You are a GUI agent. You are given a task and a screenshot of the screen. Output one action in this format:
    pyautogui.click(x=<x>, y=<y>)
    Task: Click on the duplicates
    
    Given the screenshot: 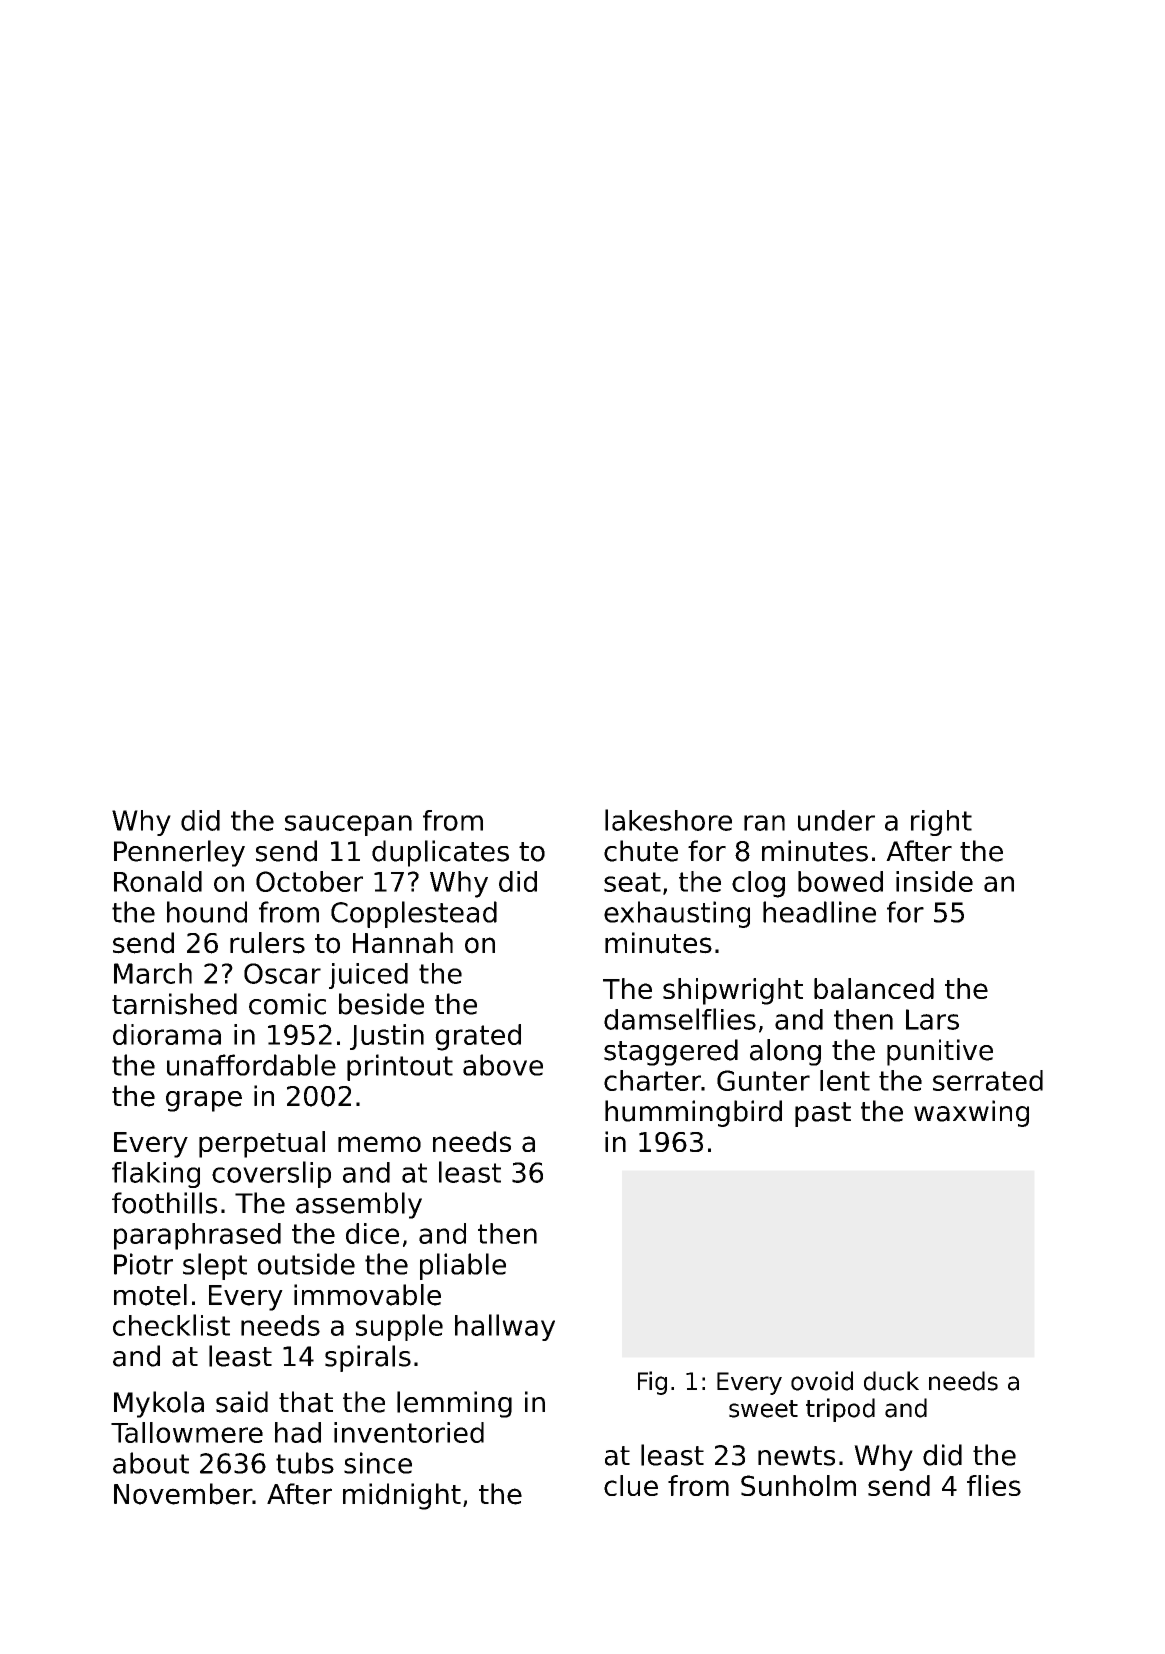 What is the action you would take?
    pyautogui.click(x=440, y=853)
